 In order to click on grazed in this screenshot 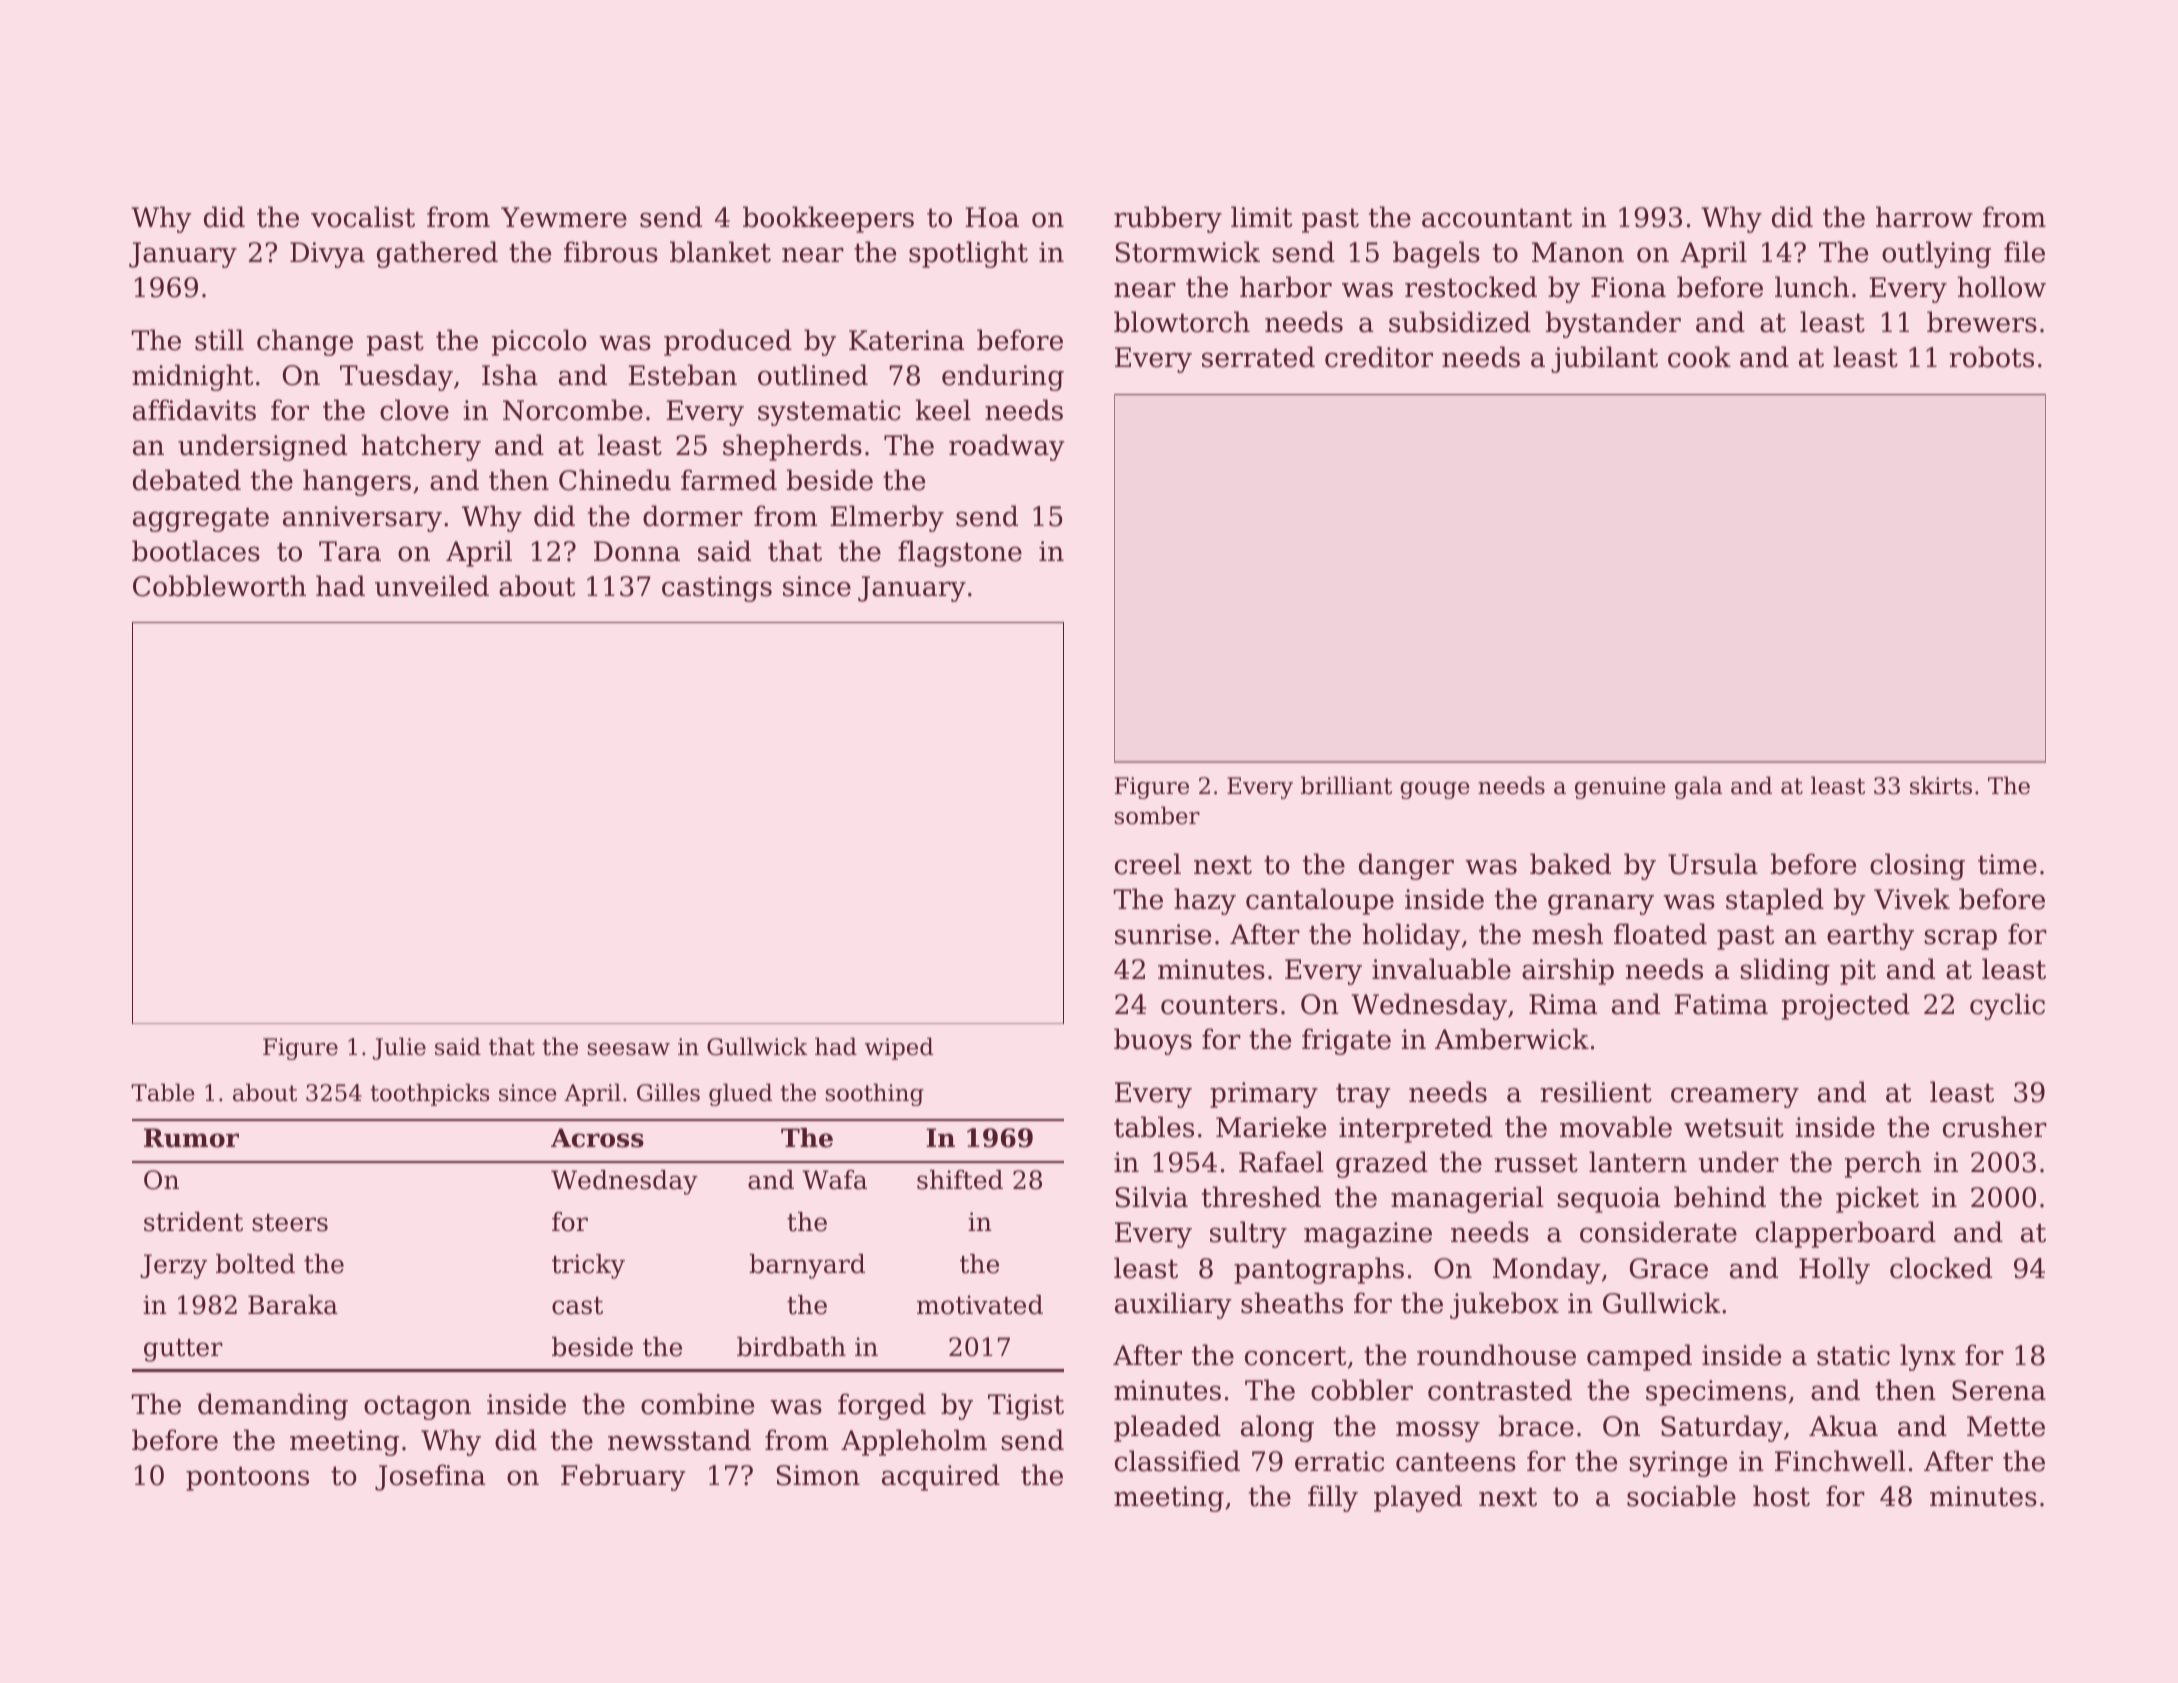, I will do `click(1382, 1164)`.
